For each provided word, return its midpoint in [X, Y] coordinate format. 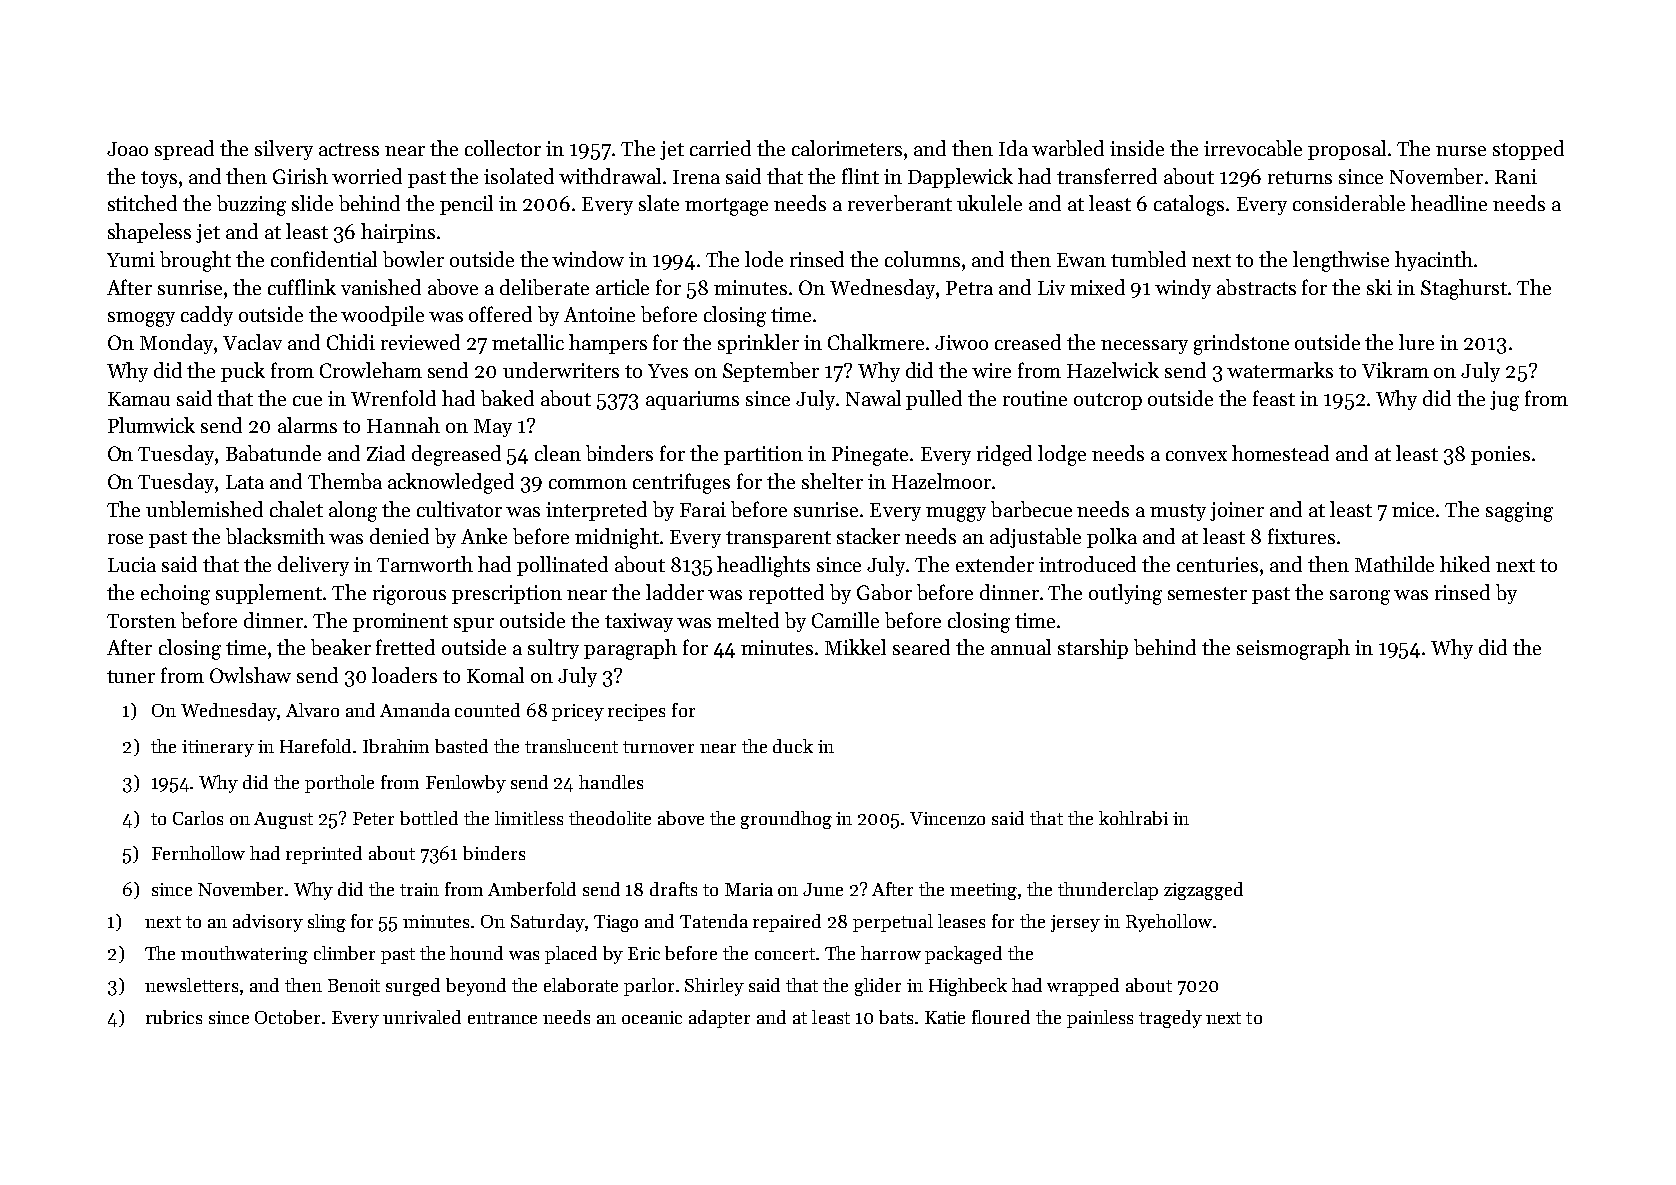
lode [764, 259]
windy [1183, 289]
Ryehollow [1169, 923]
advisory [268, 923]
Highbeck [968, 987]
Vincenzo [947, 818]
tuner [131, 676]
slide [312, 203]
